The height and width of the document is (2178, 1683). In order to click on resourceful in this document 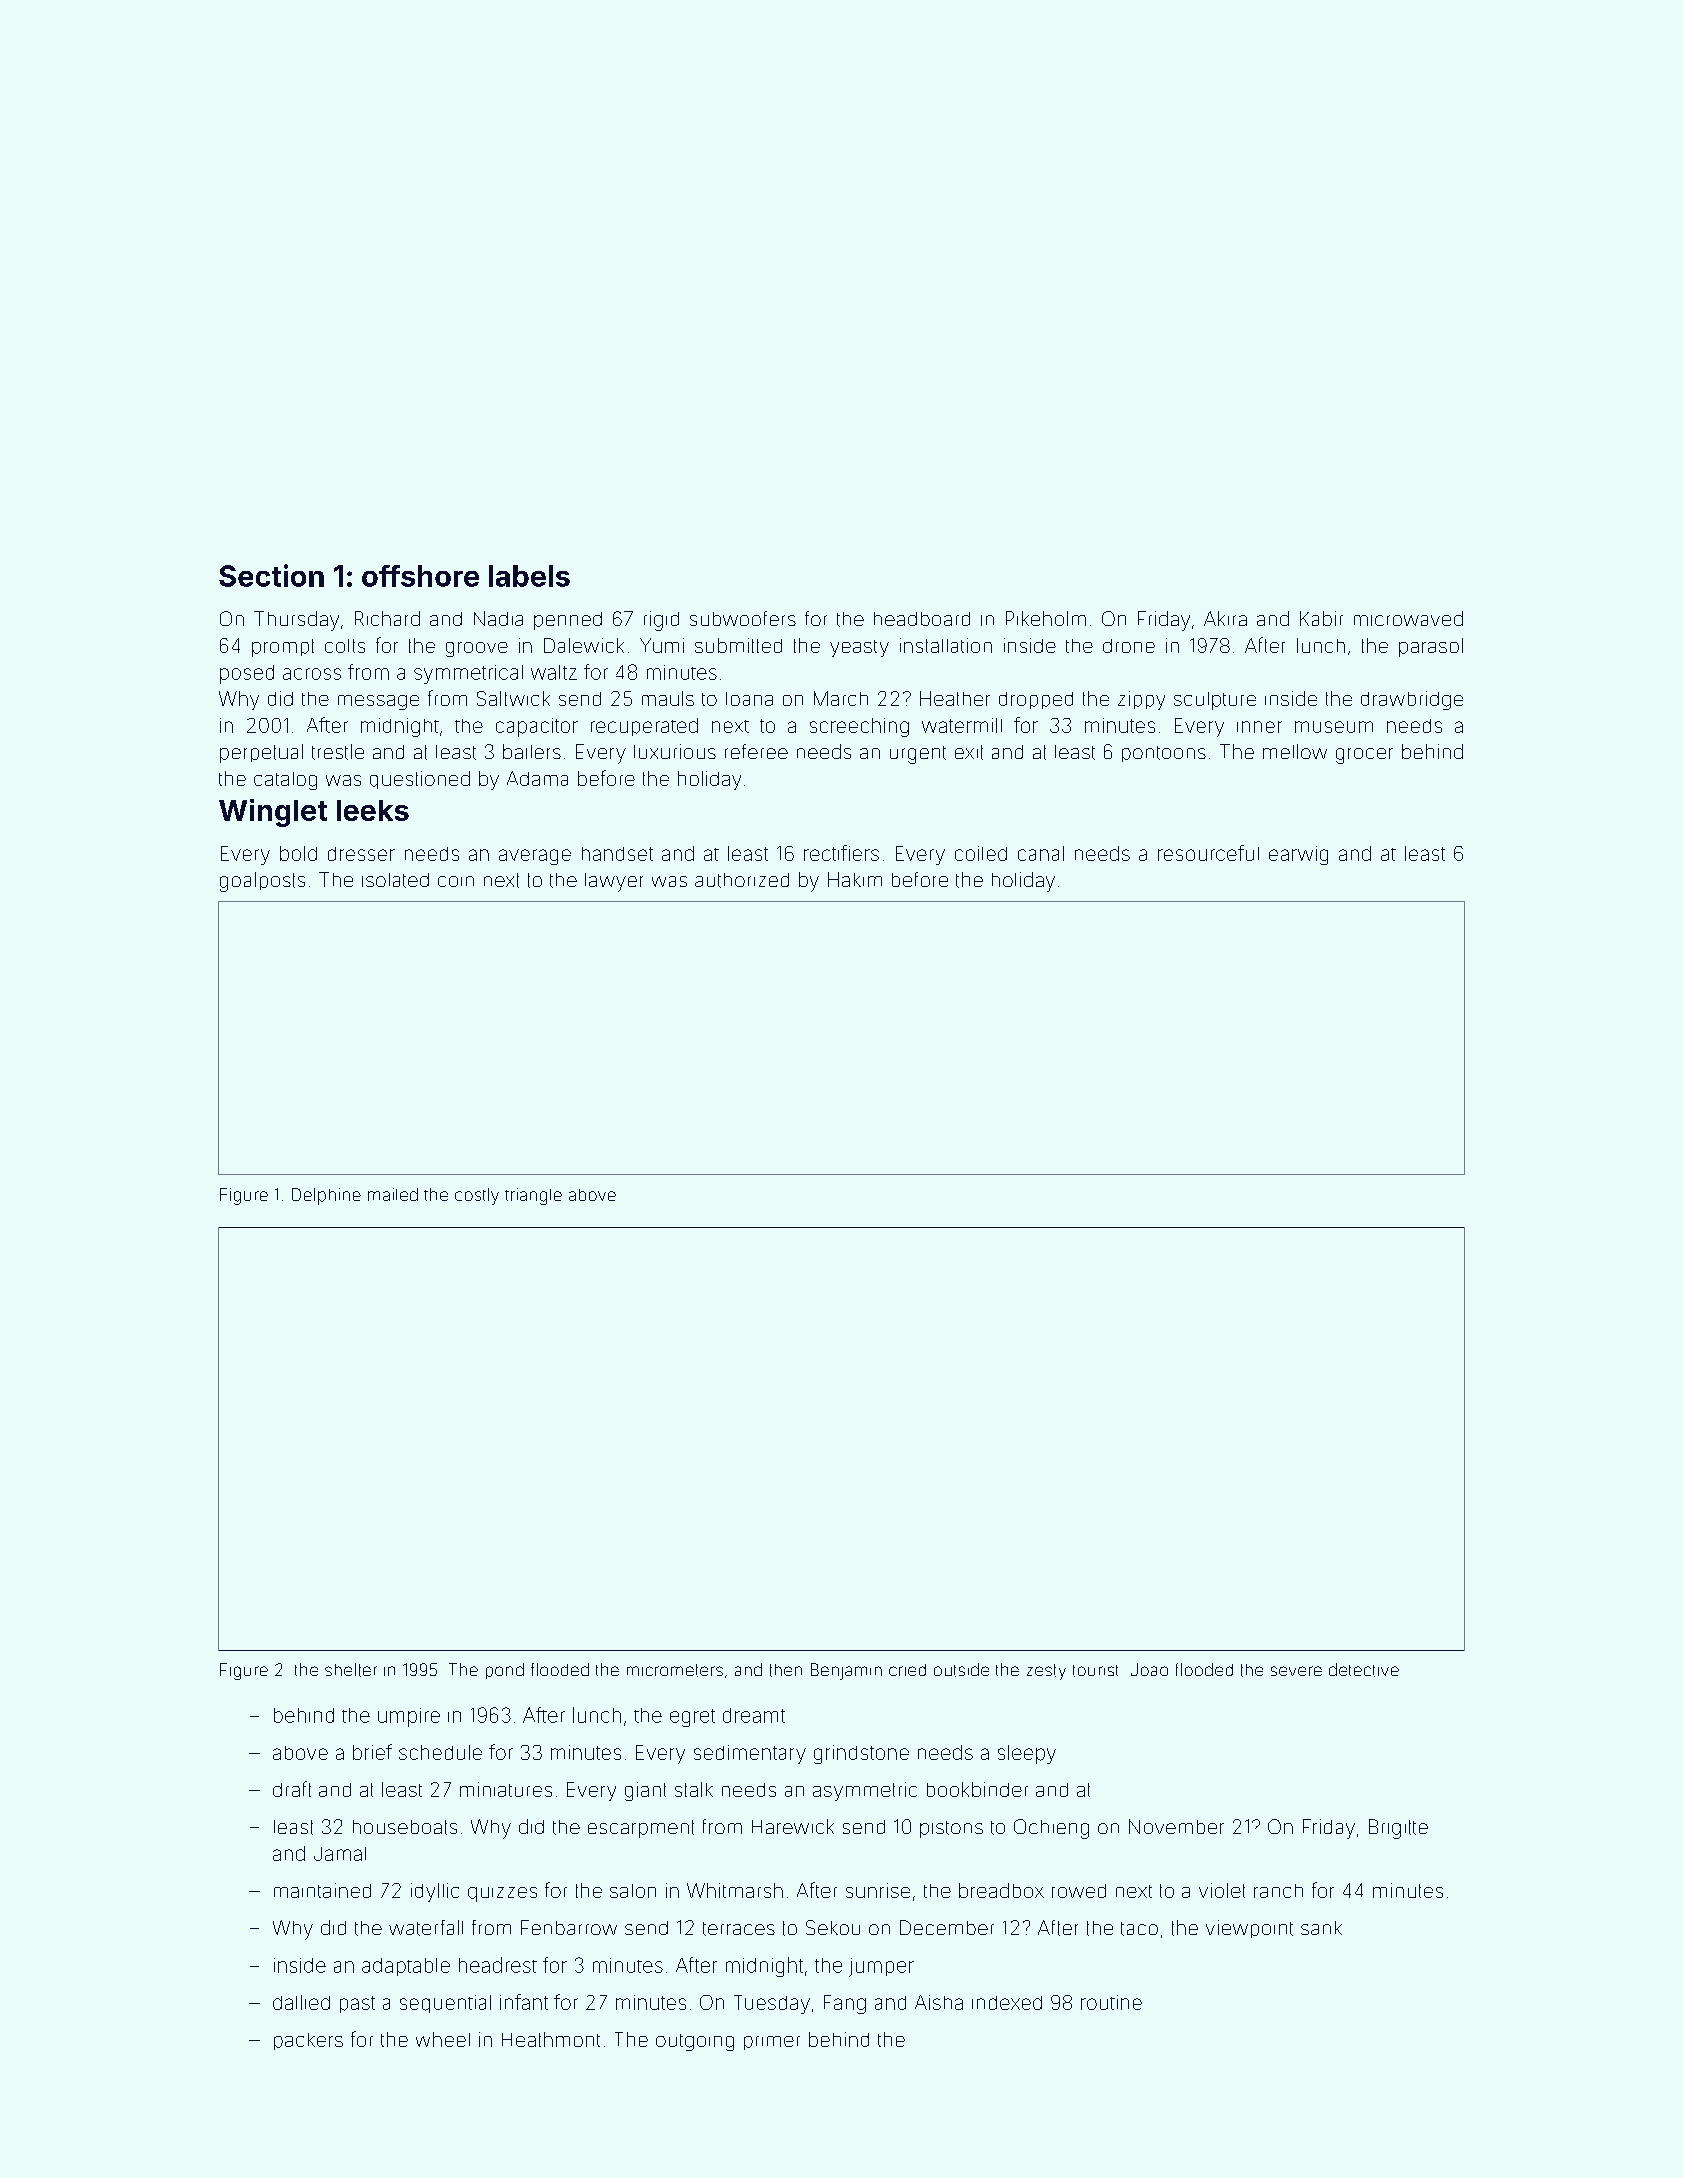, I will do `click(1208, 853)`.
